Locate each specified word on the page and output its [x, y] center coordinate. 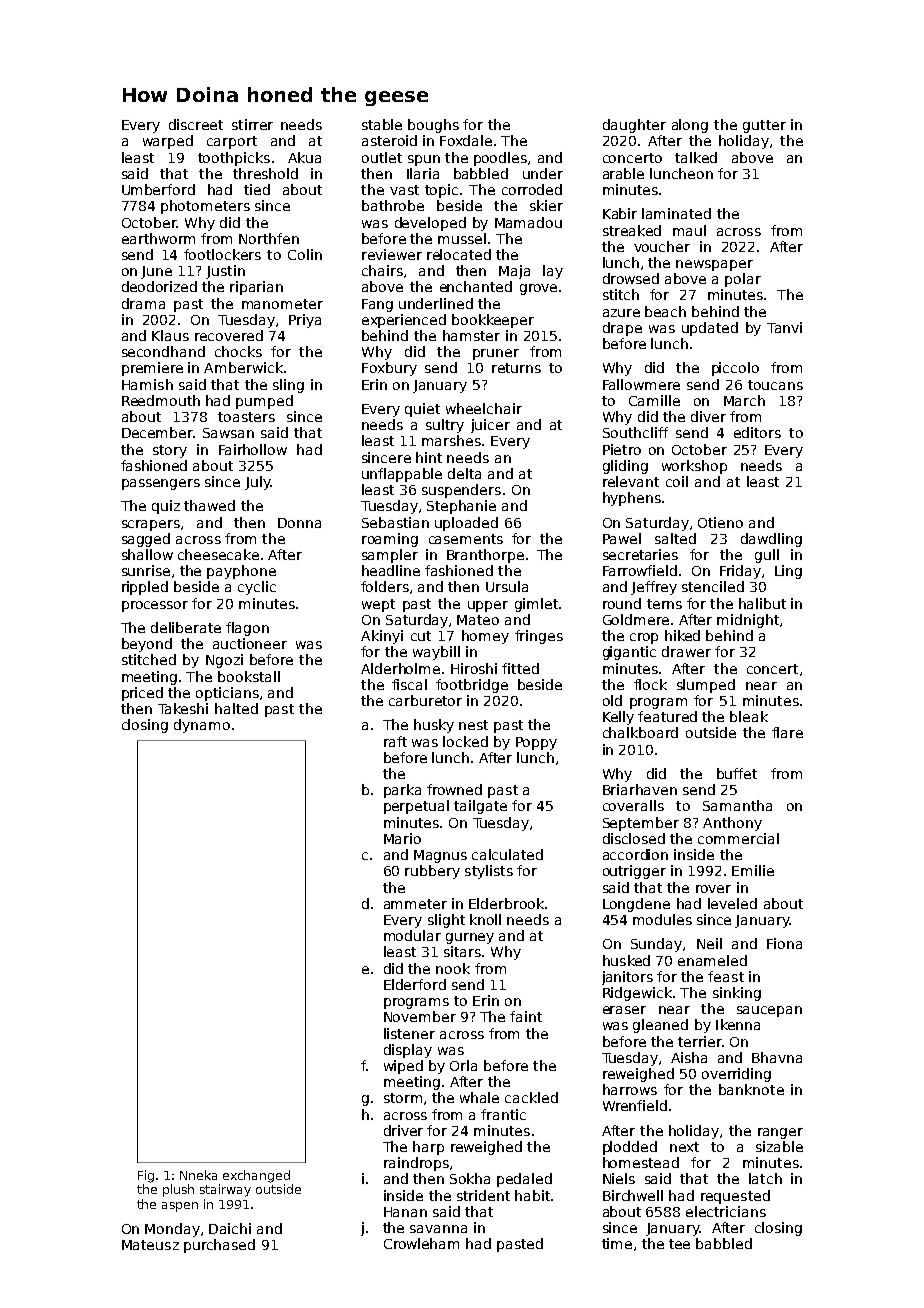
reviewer [392, 254]
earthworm [158, 238]
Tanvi [784, 327]
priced [142, 694]
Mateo [478, 620]
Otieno [720, 522]
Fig [146, 1176]
